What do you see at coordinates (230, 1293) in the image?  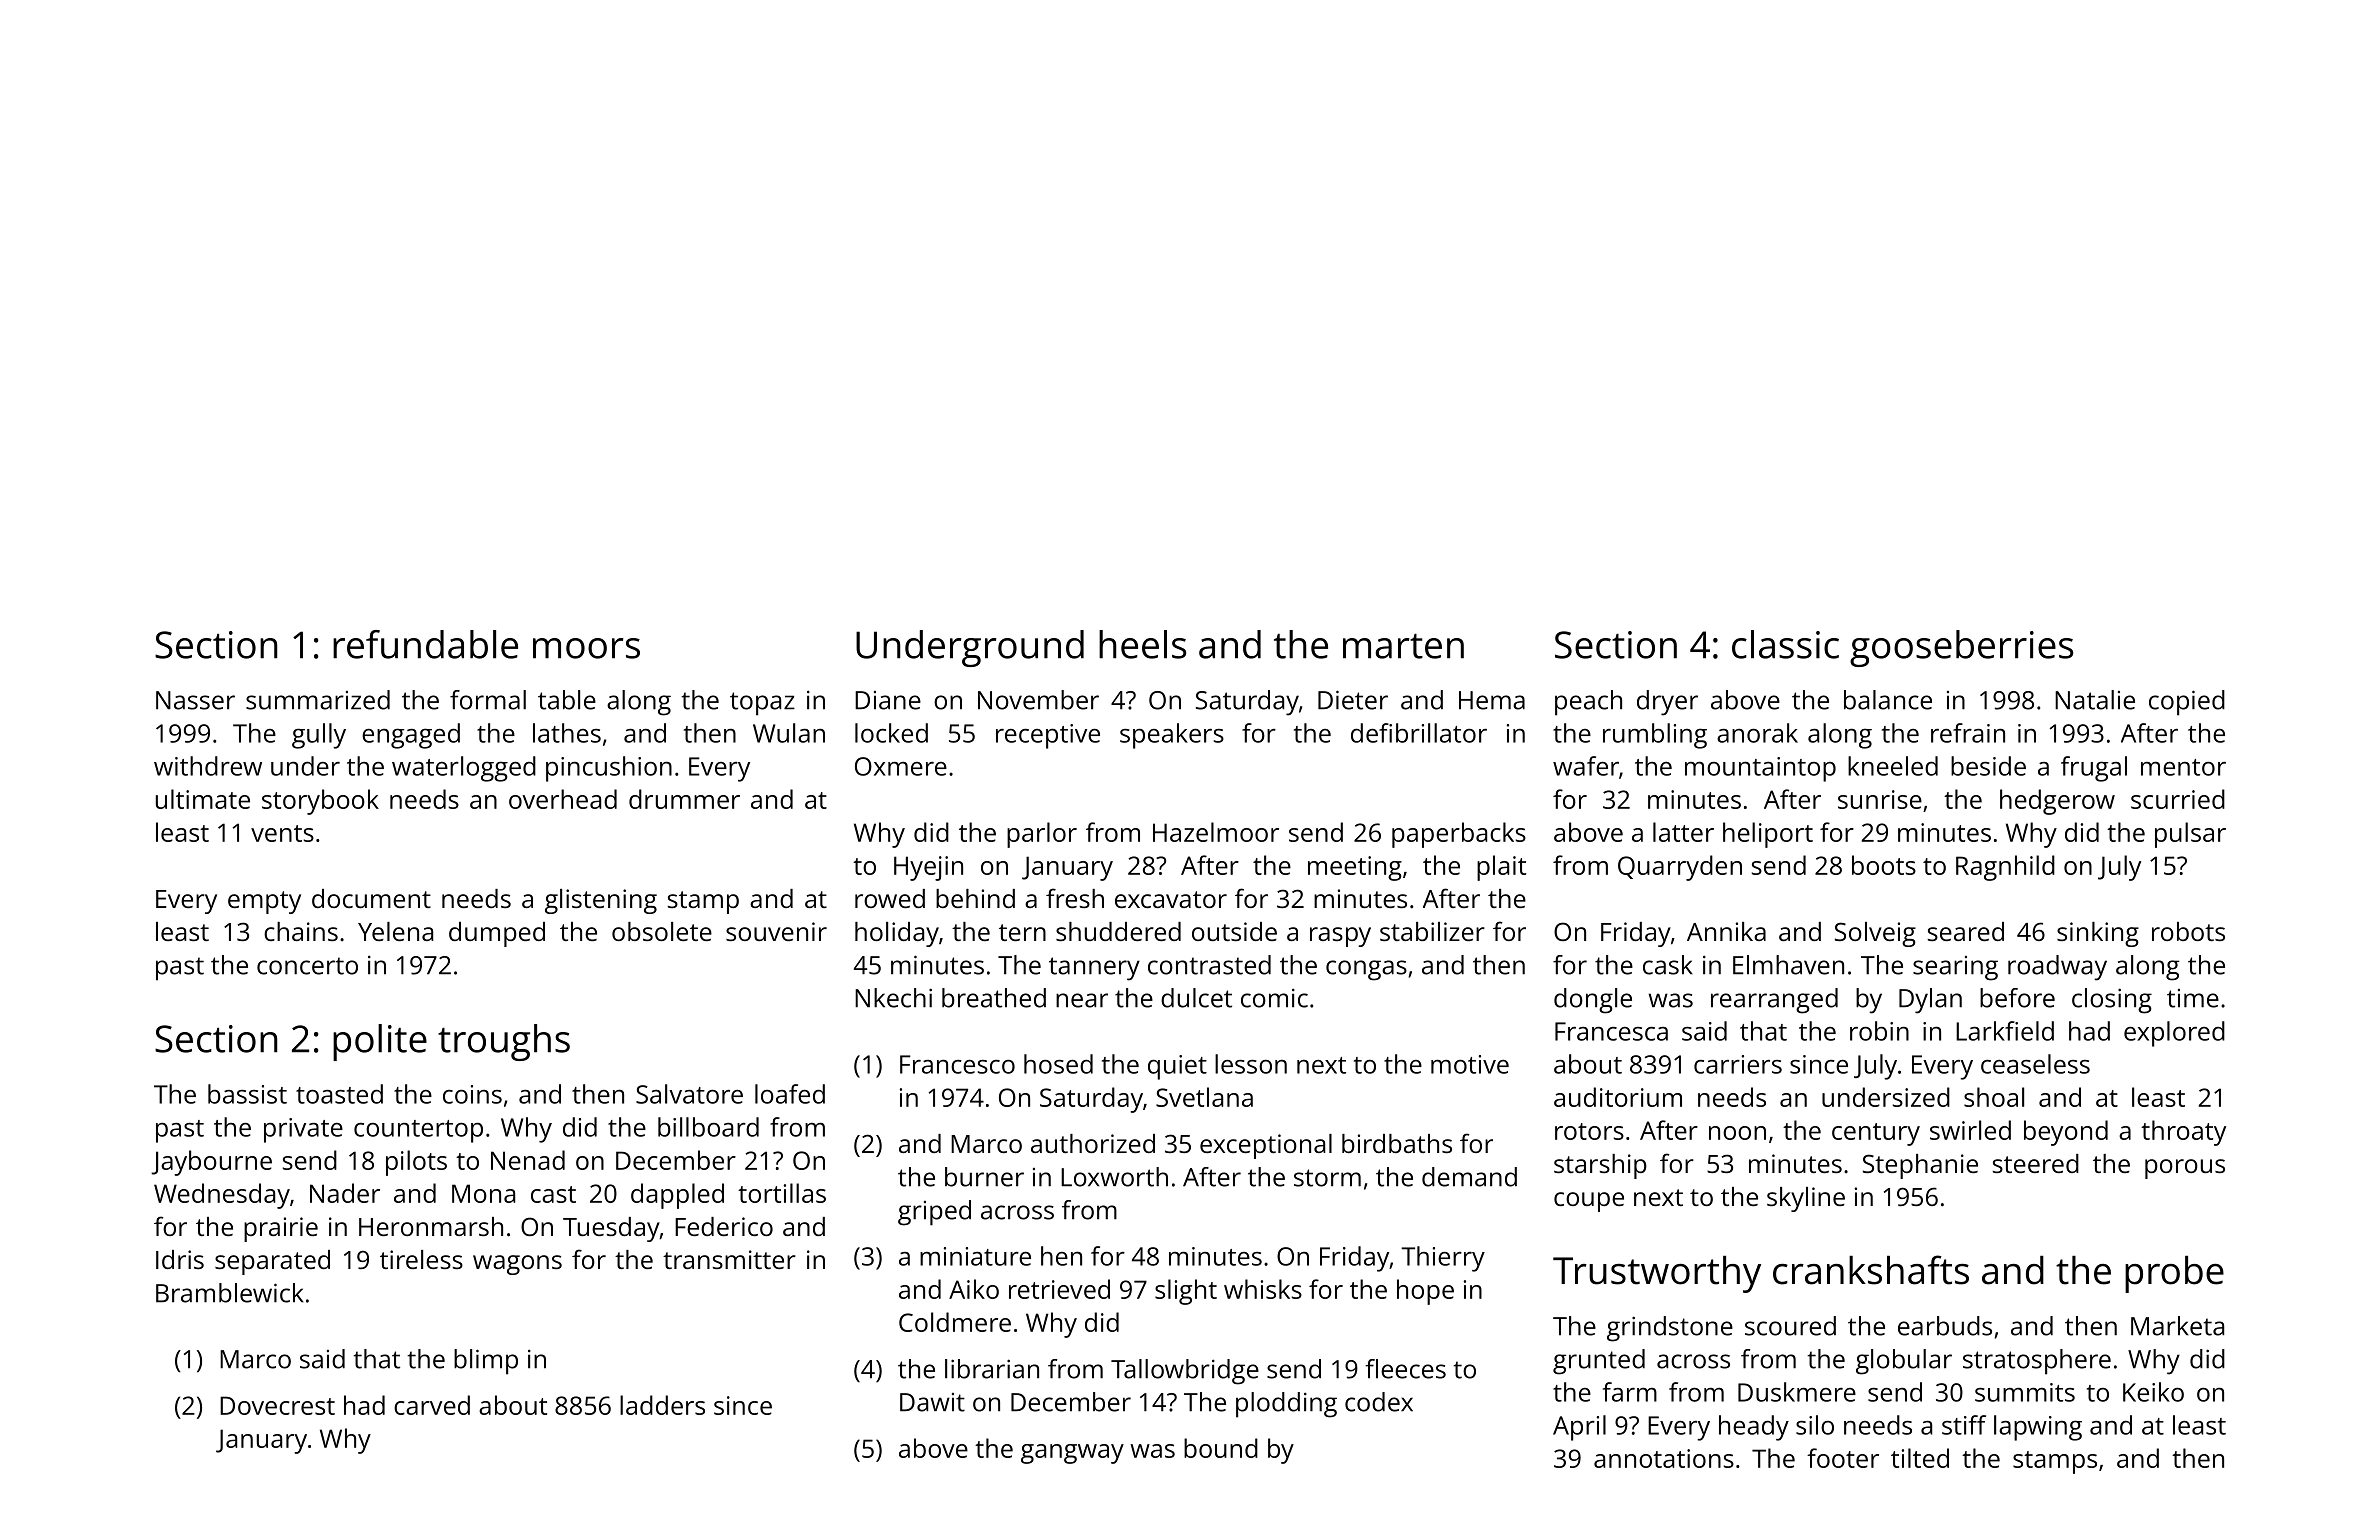 I see `Bramblewick` at bounding box center [230, 1293].
